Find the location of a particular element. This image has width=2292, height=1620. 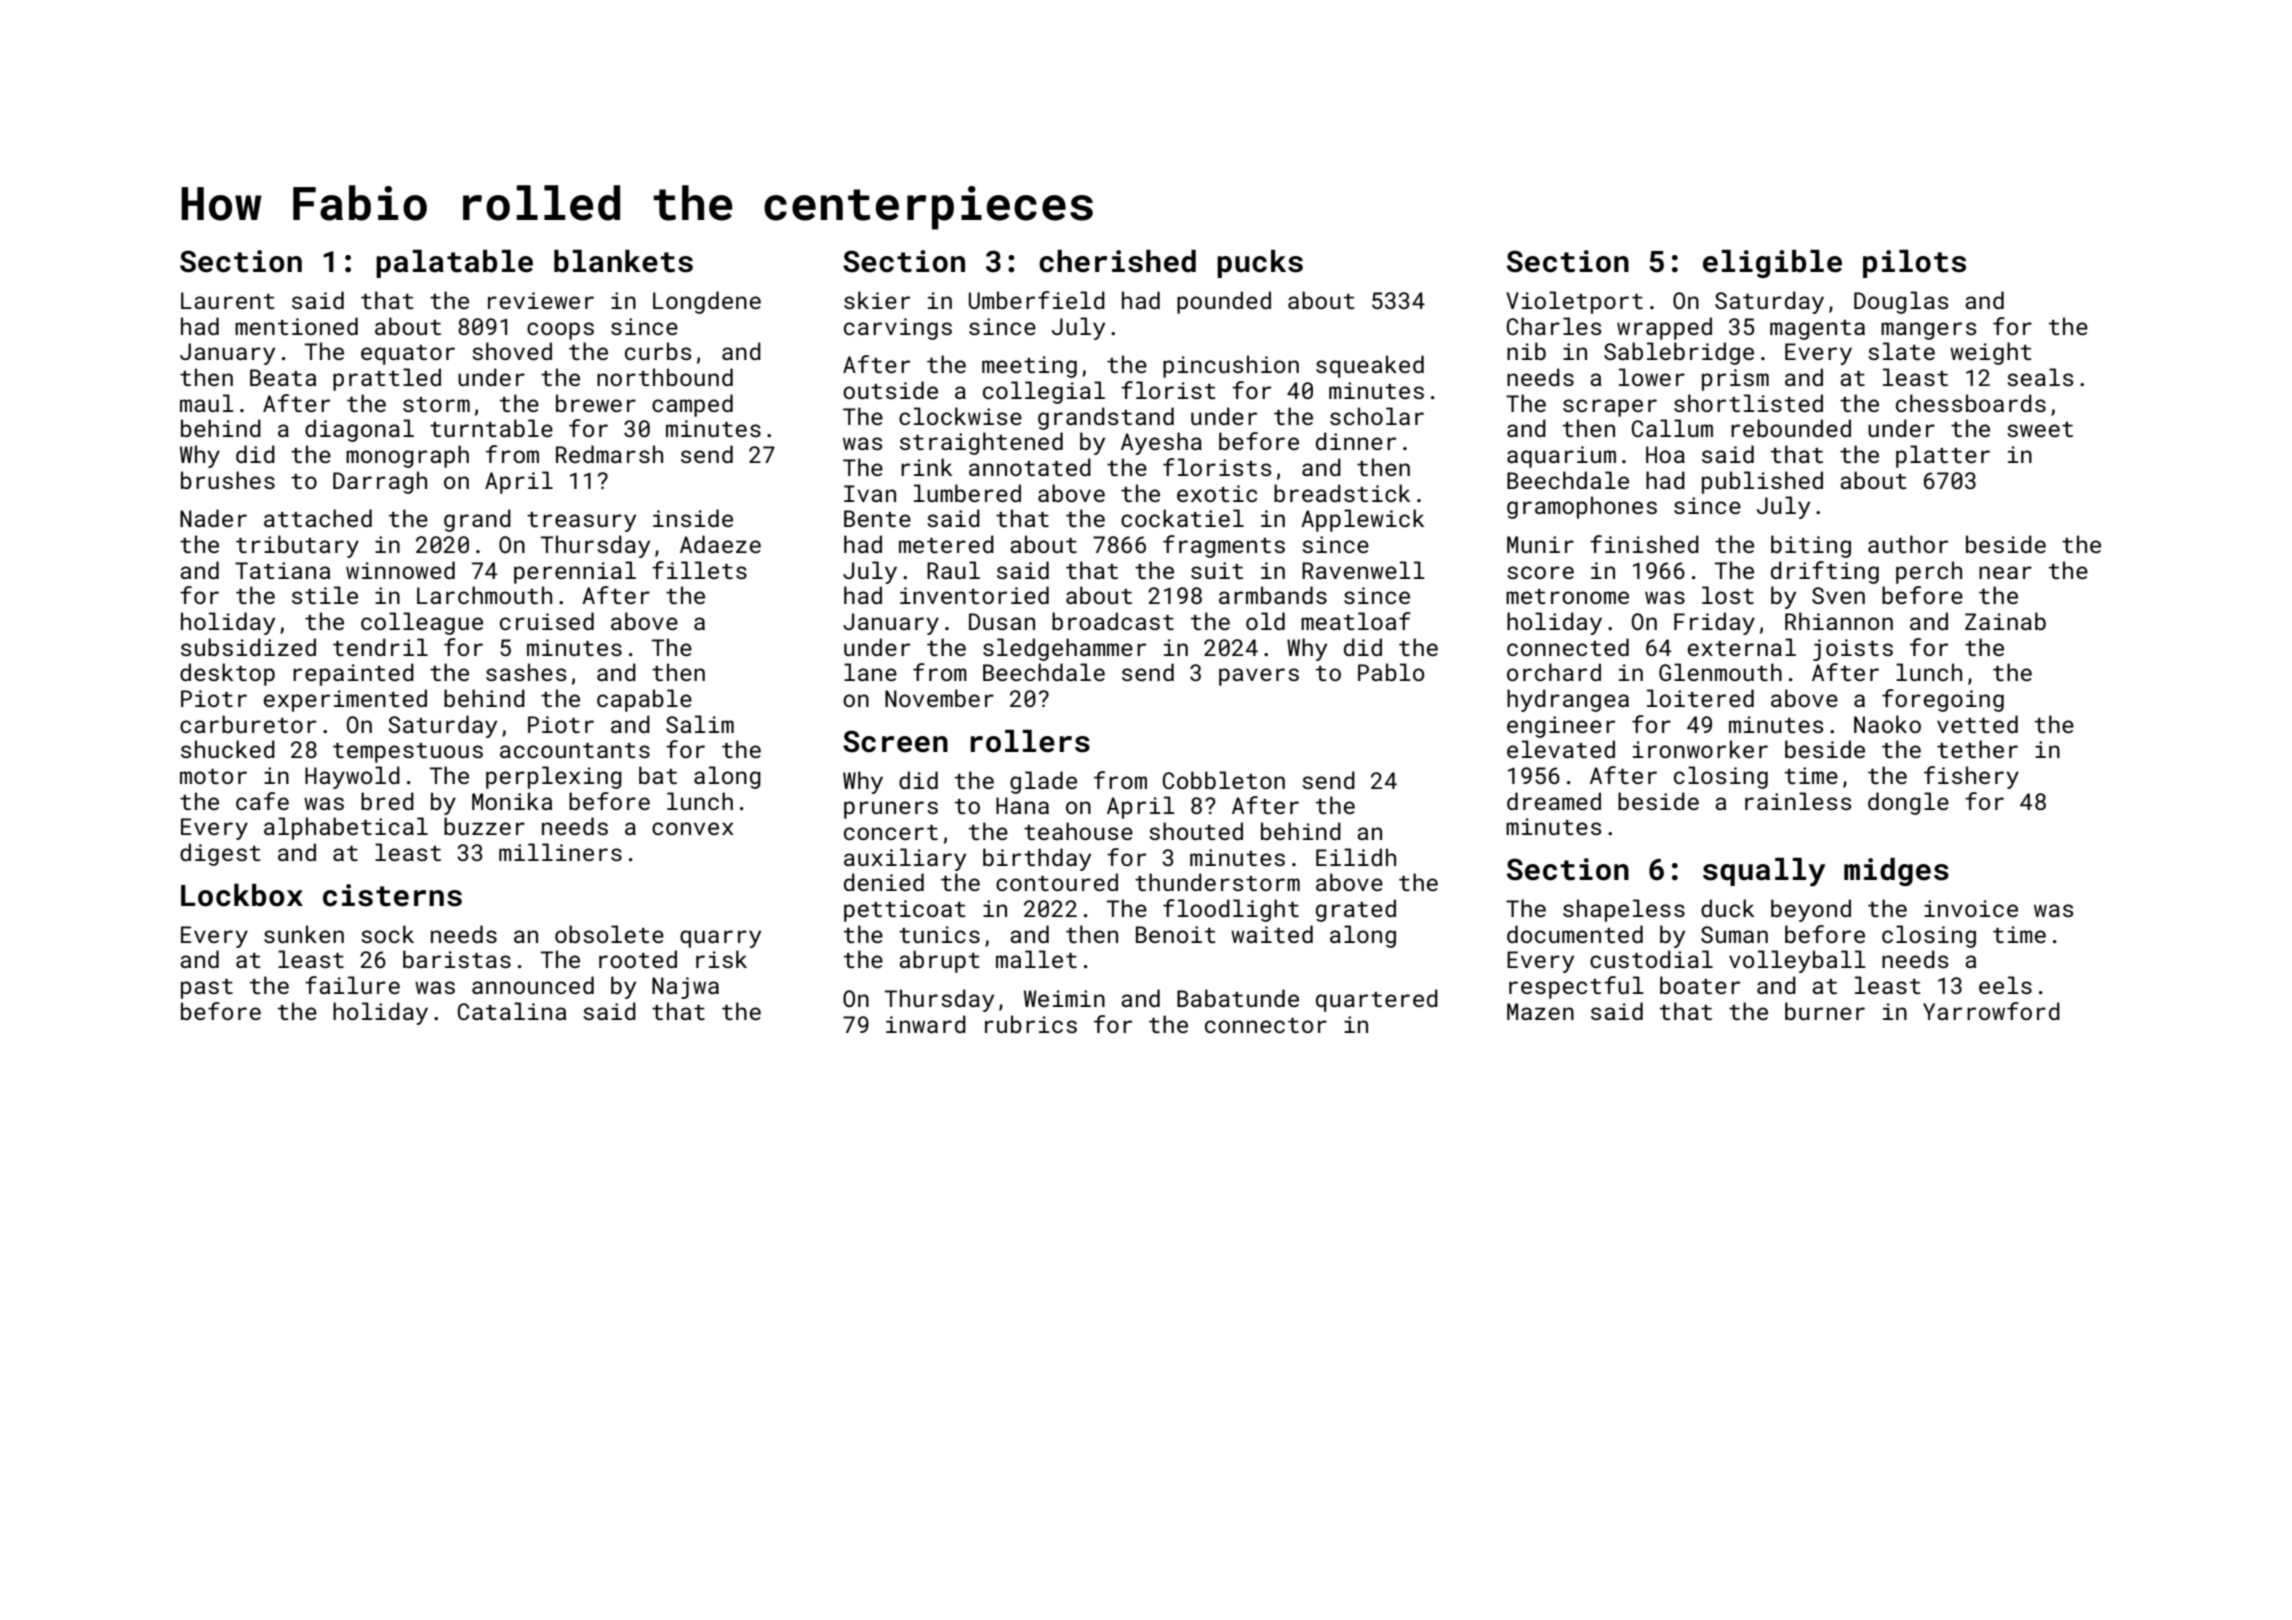

Catalina is located at coordinates (512, 1011).
